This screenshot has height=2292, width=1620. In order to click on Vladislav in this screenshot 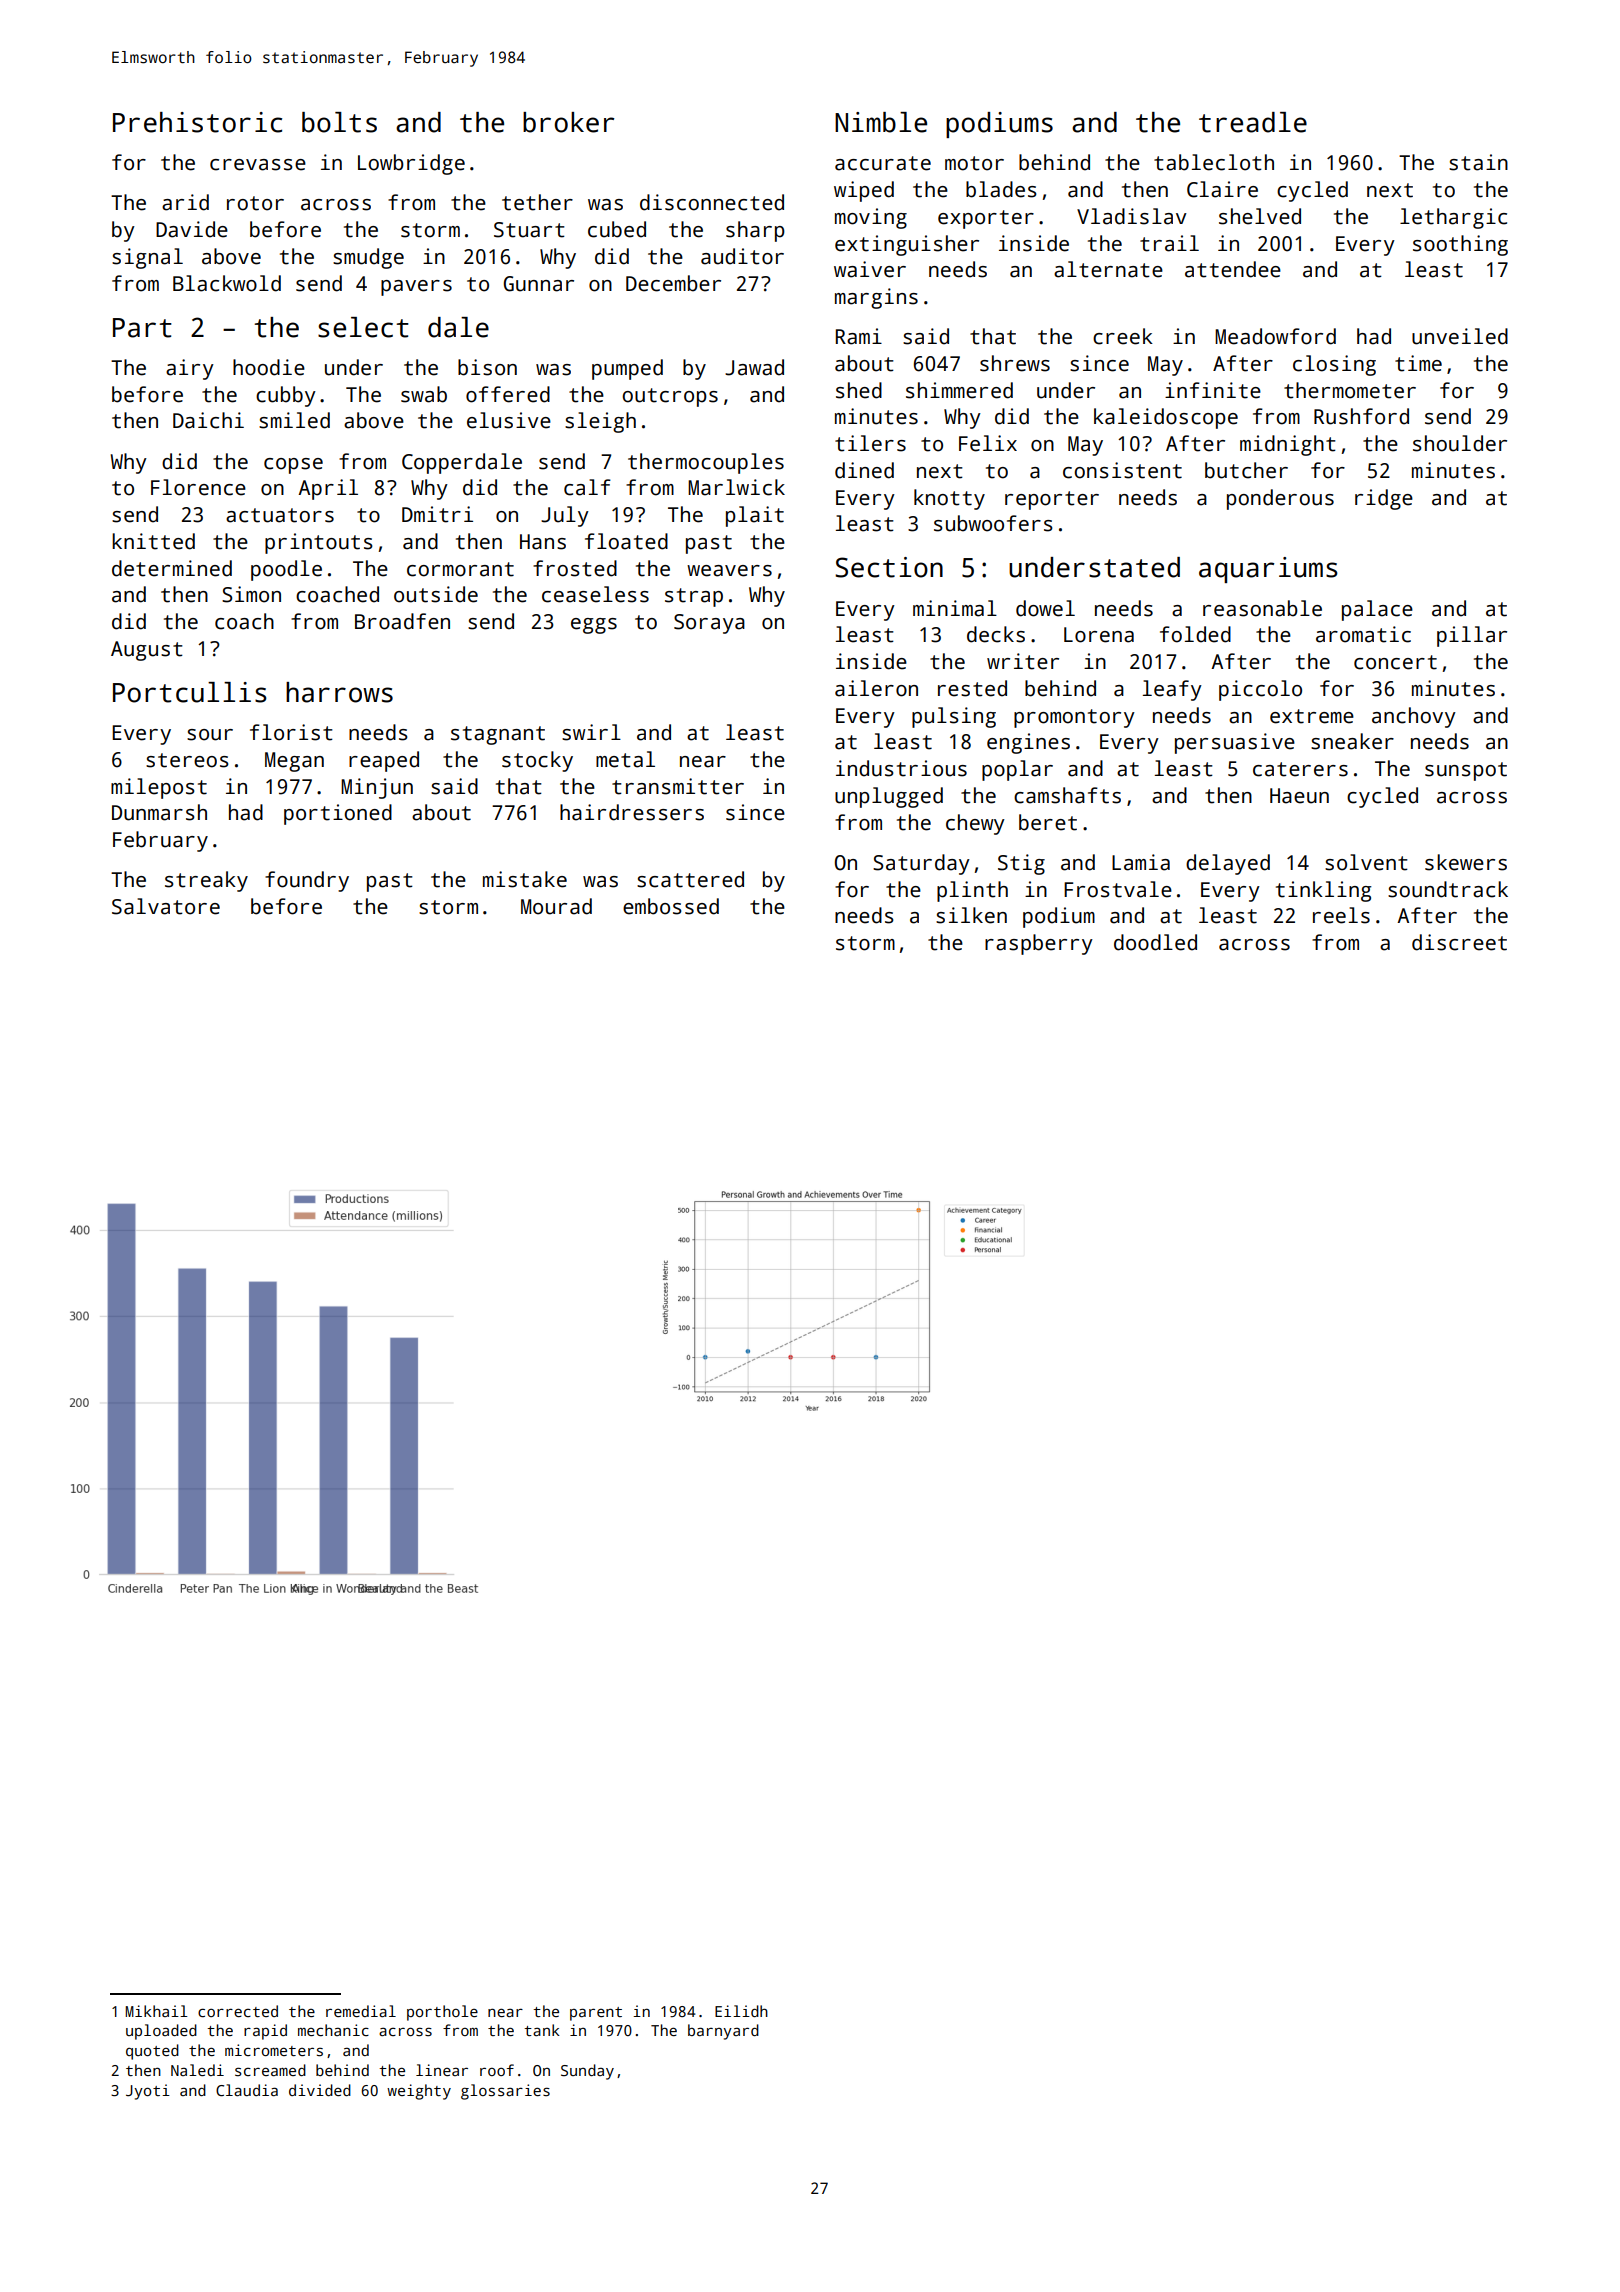, I will do `click(1132, 216)`.
